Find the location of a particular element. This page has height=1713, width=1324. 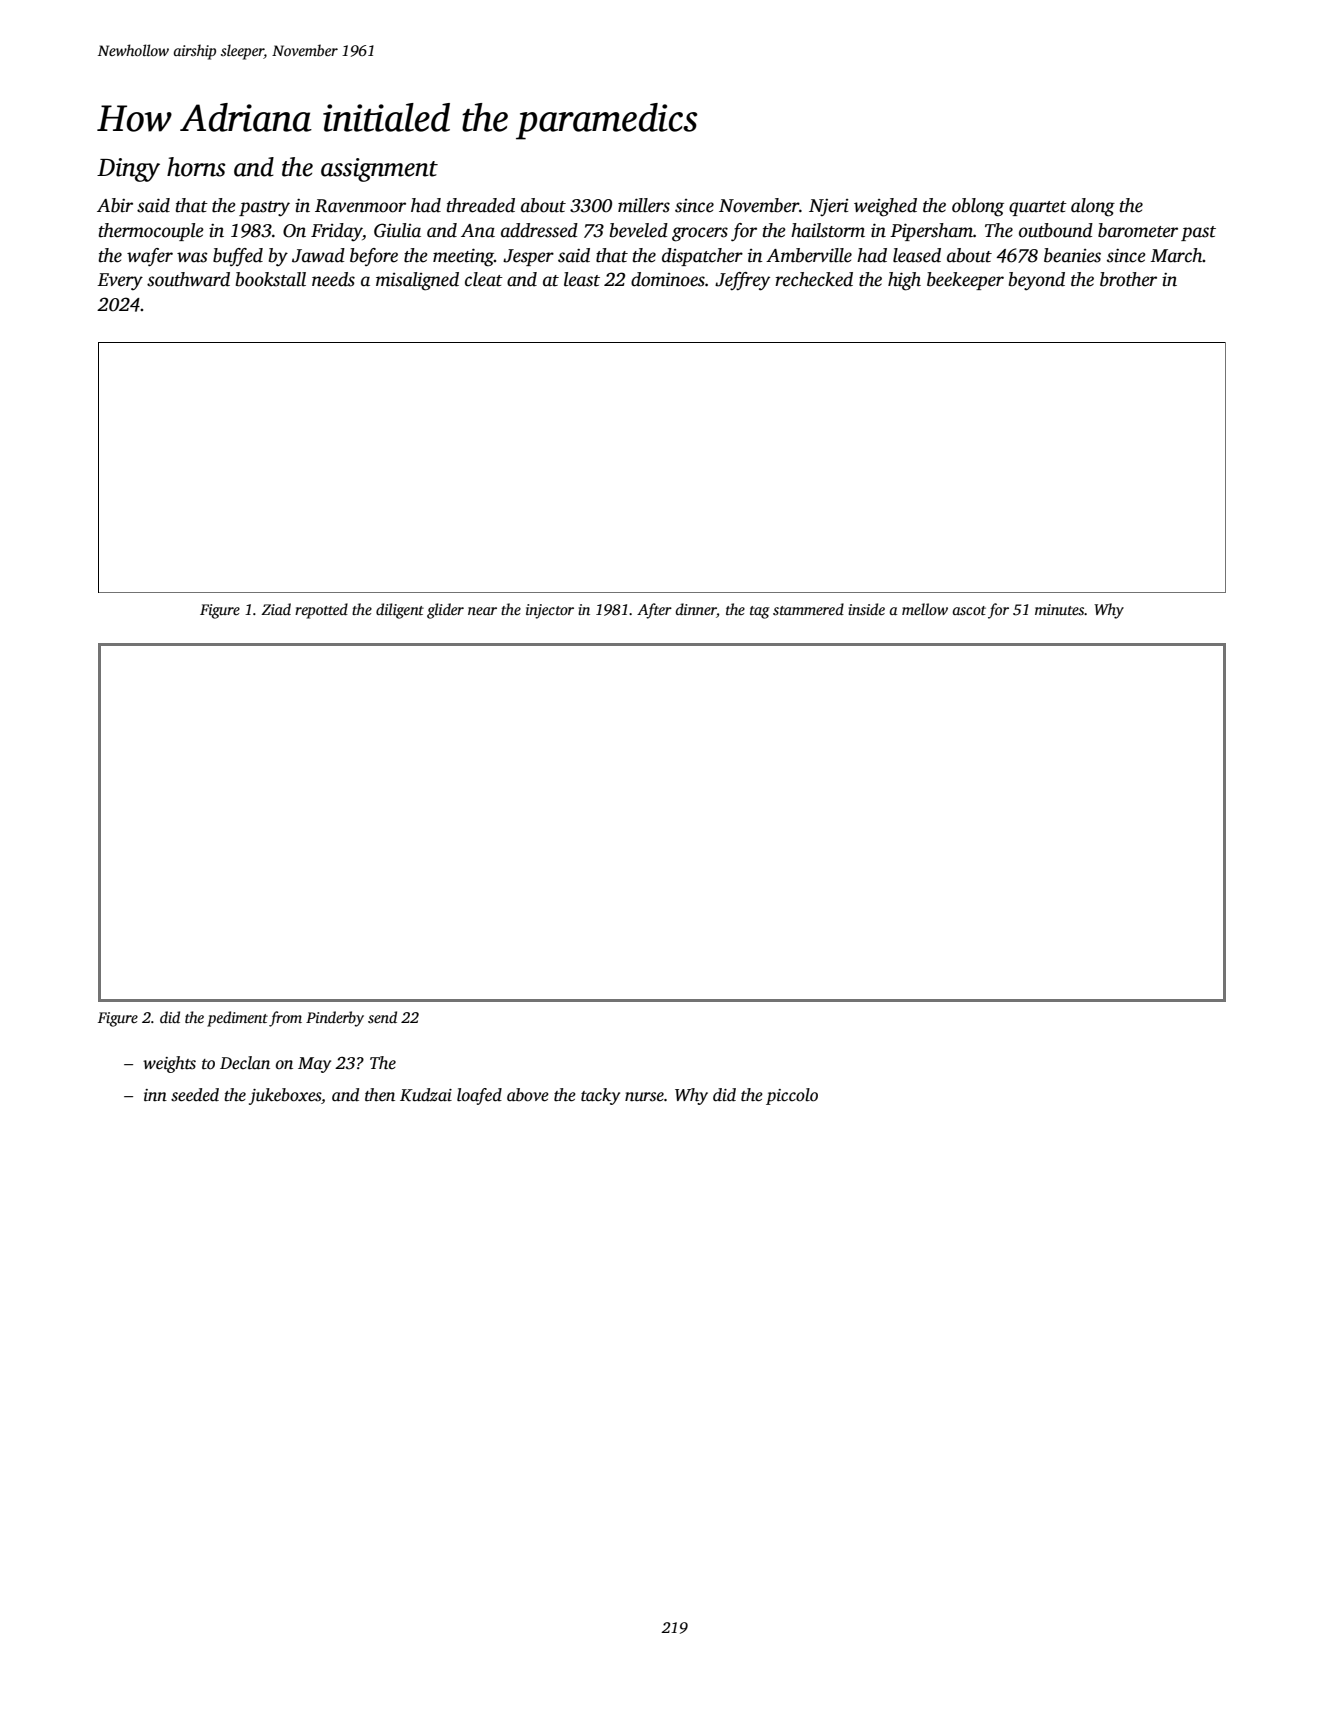

beekeeper is located at coordinates (965, 281).
